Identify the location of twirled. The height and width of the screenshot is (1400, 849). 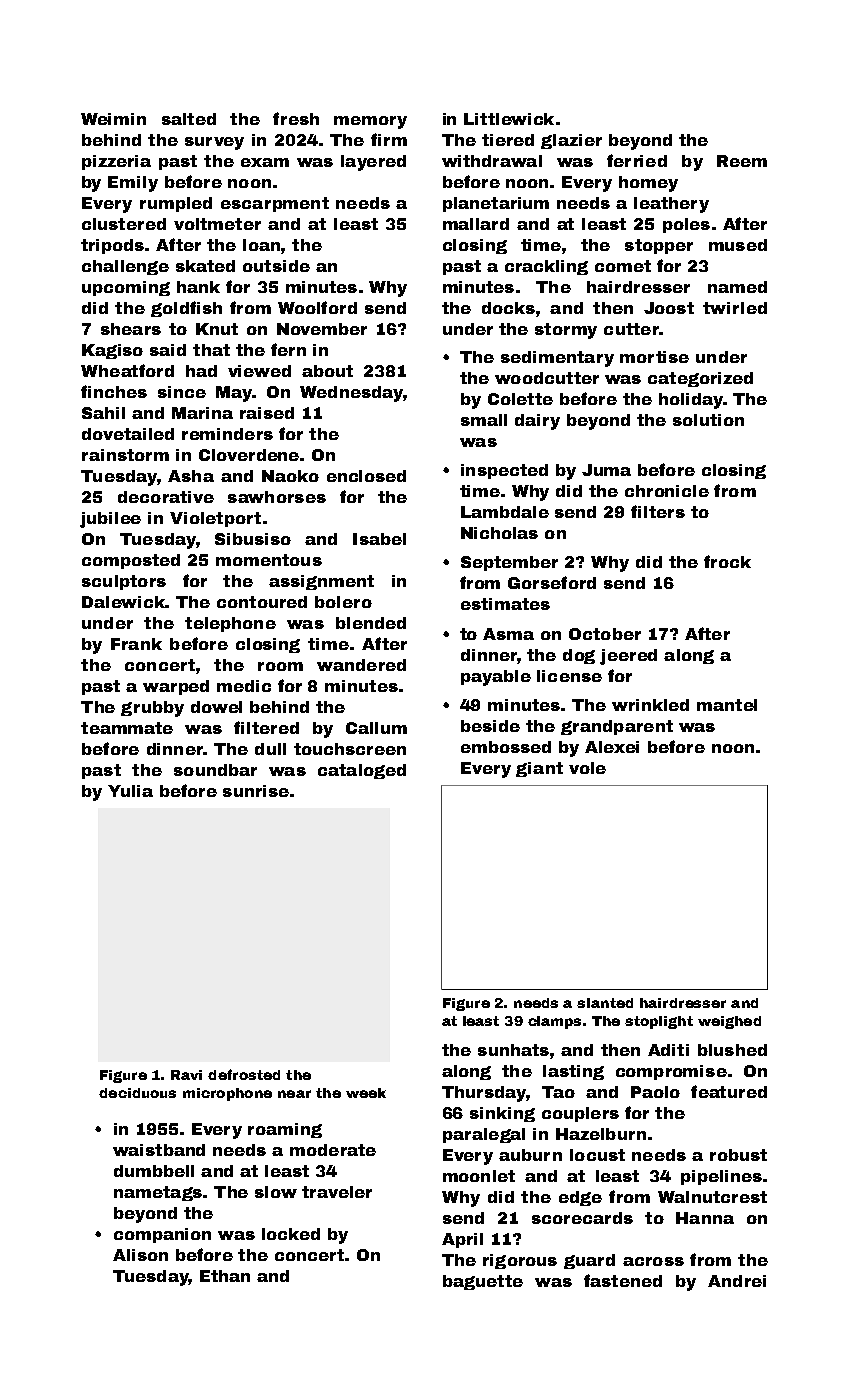
(735, 308).
